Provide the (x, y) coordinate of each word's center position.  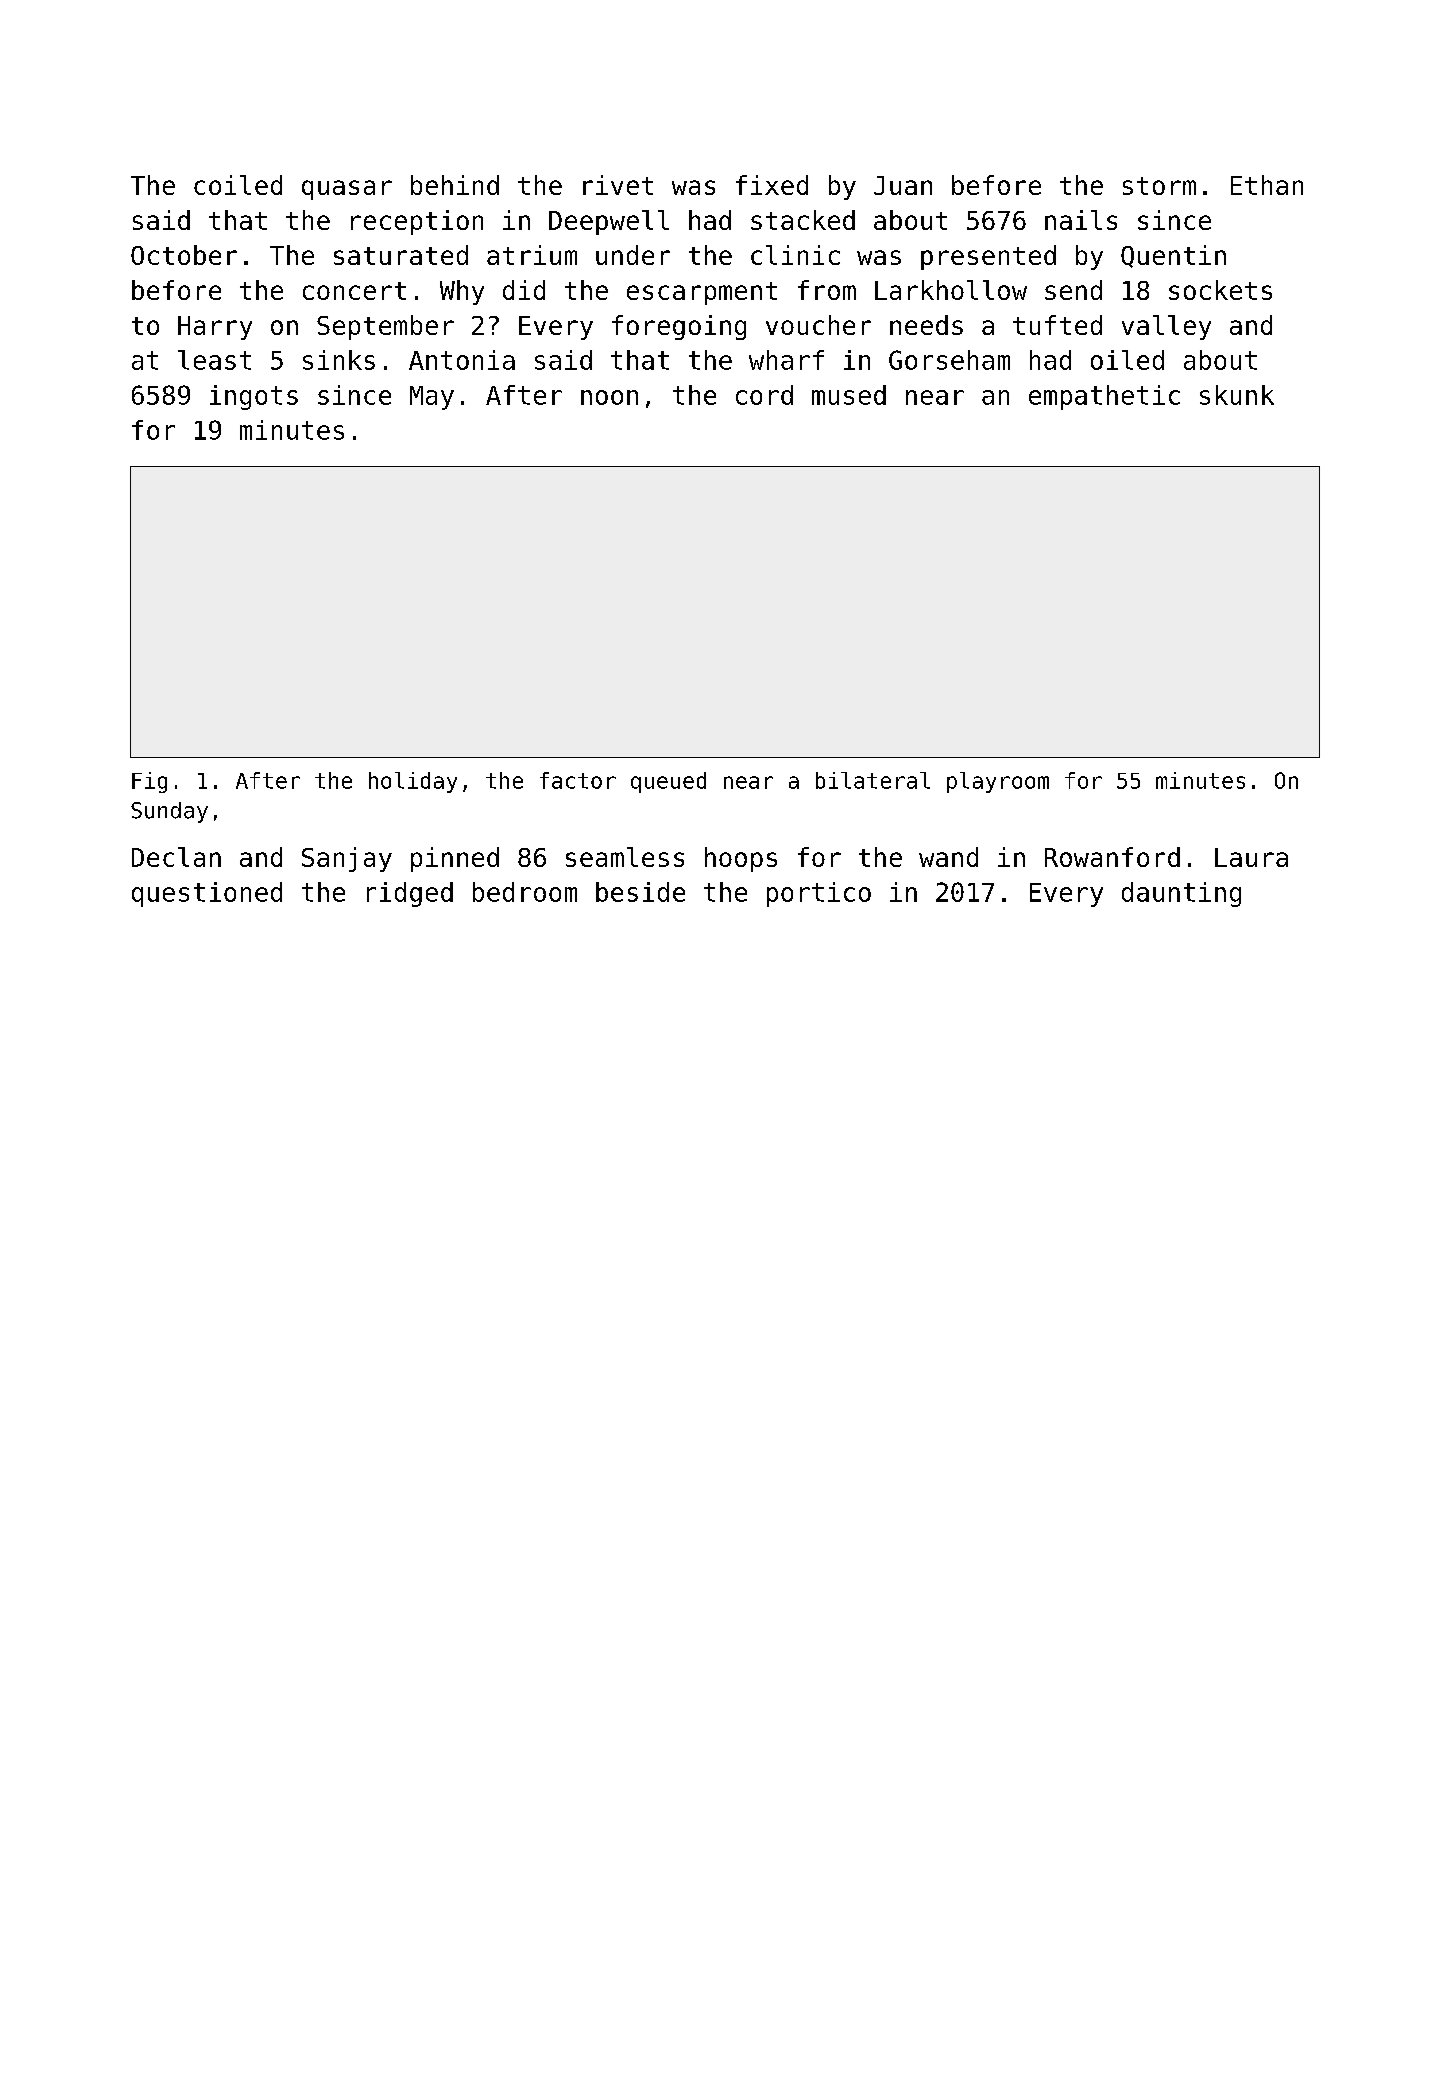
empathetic (1104, 397)
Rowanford (1112, 857)
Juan (903, 185)
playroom (998, 782)
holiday (413, 782)
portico (819, 894)
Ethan (1267, 185)
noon (609, 397)
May (432, 398)
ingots (254, 397)
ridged (410, 894)
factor (578, 780)
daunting (1181, 894)
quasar (347, 190)
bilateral (873, 780)
